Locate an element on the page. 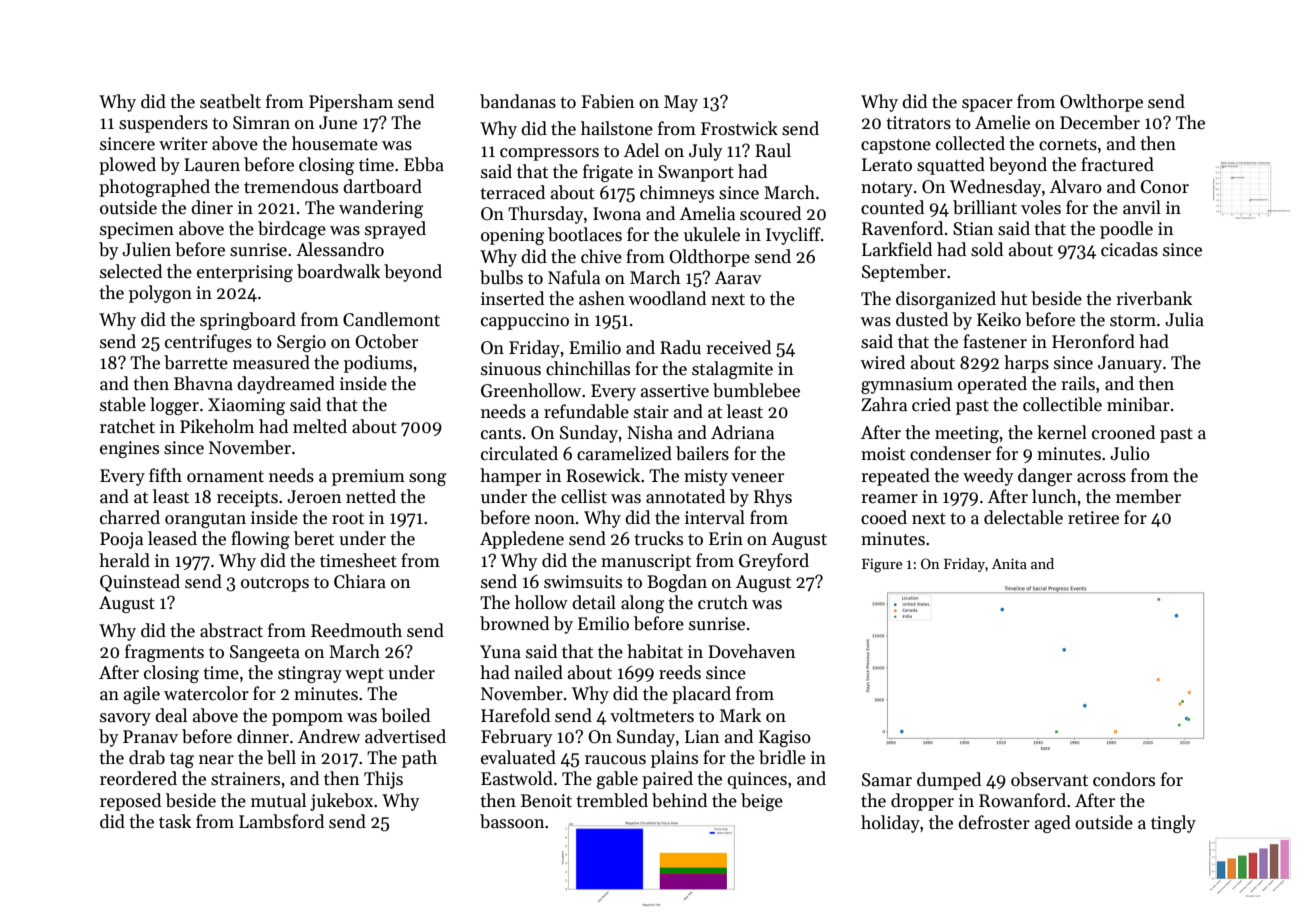 This document has width=1308, height=924. selected is located at coordinates (131, 271).
